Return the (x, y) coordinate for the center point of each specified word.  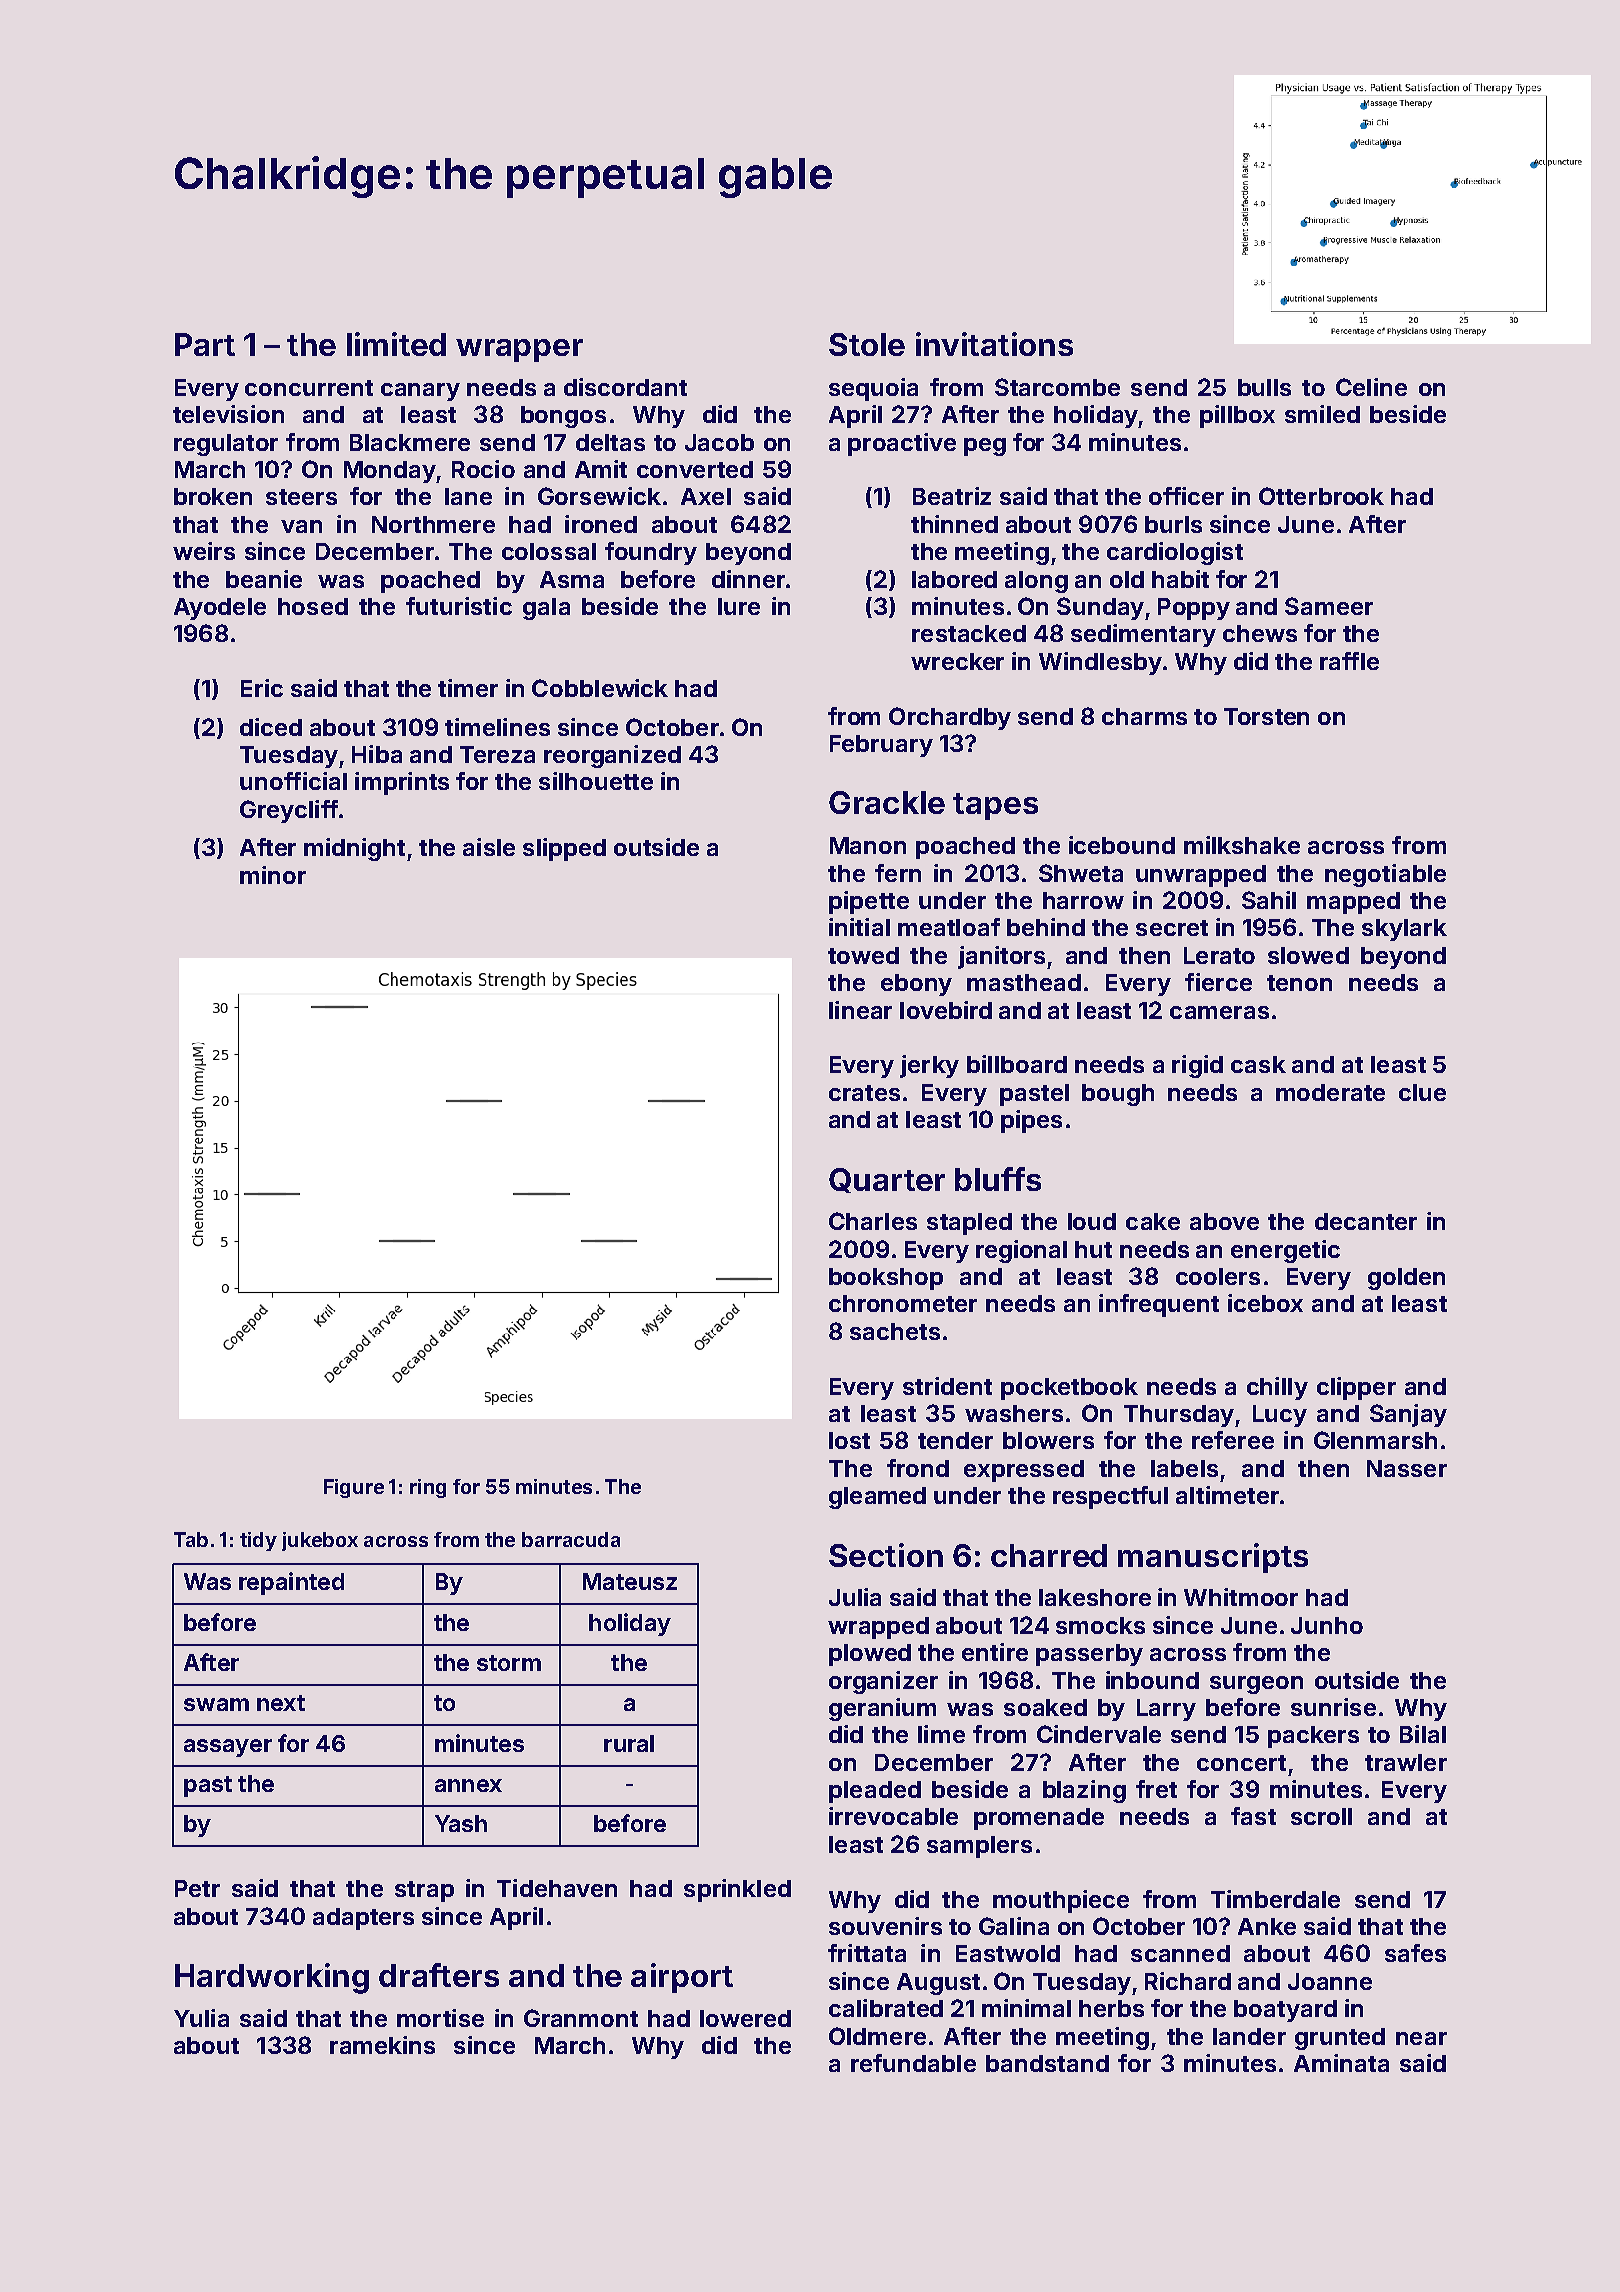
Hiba (377, 754)
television (228, 414)
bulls (1264, 387)
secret (1172, 928)
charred (1049, 1555)
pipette (869, 902)
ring (428, 1488)
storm (509, 1663)
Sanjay (1408, 1415)
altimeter (1227, 1495)
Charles (873, 1221)
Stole (867, 344)
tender (955, 1440)
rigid (1197, 1066)
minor (273, 875)
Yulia (201, 2018)
